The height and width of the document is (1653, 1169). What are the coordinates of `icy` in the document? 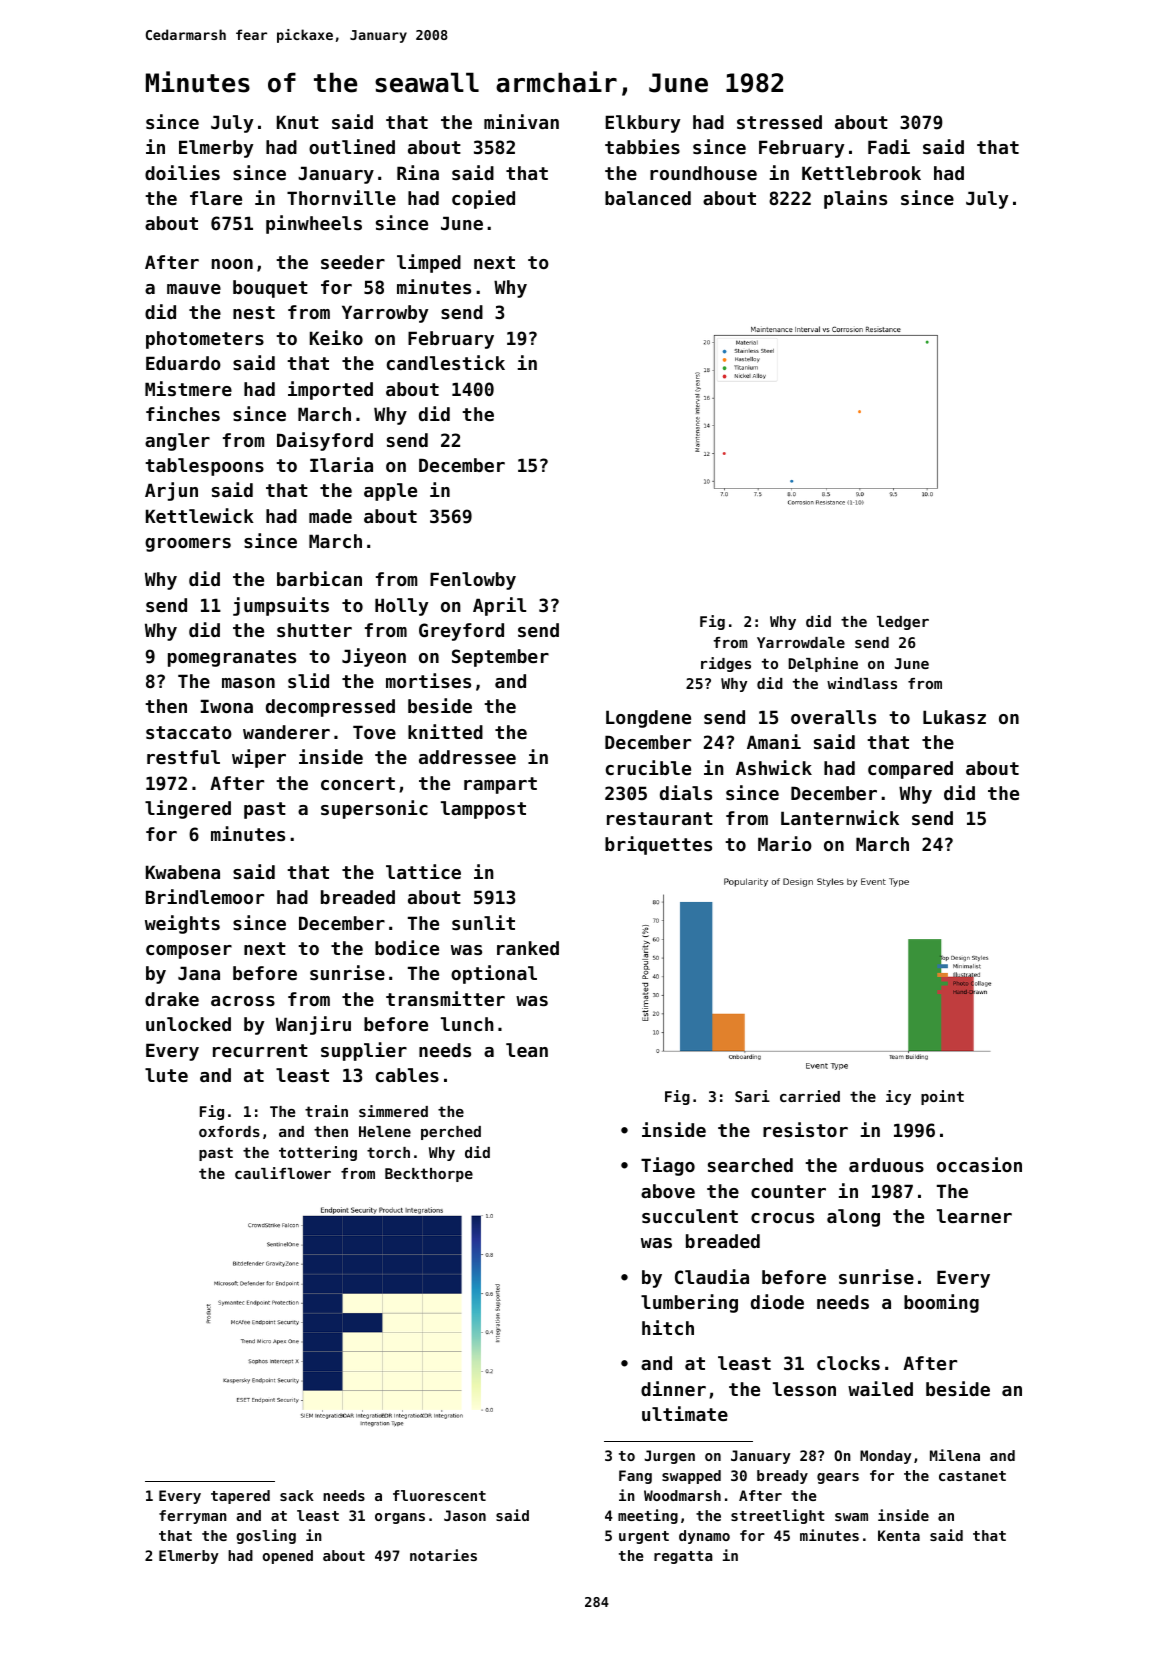 It's located at (898, 1097).
